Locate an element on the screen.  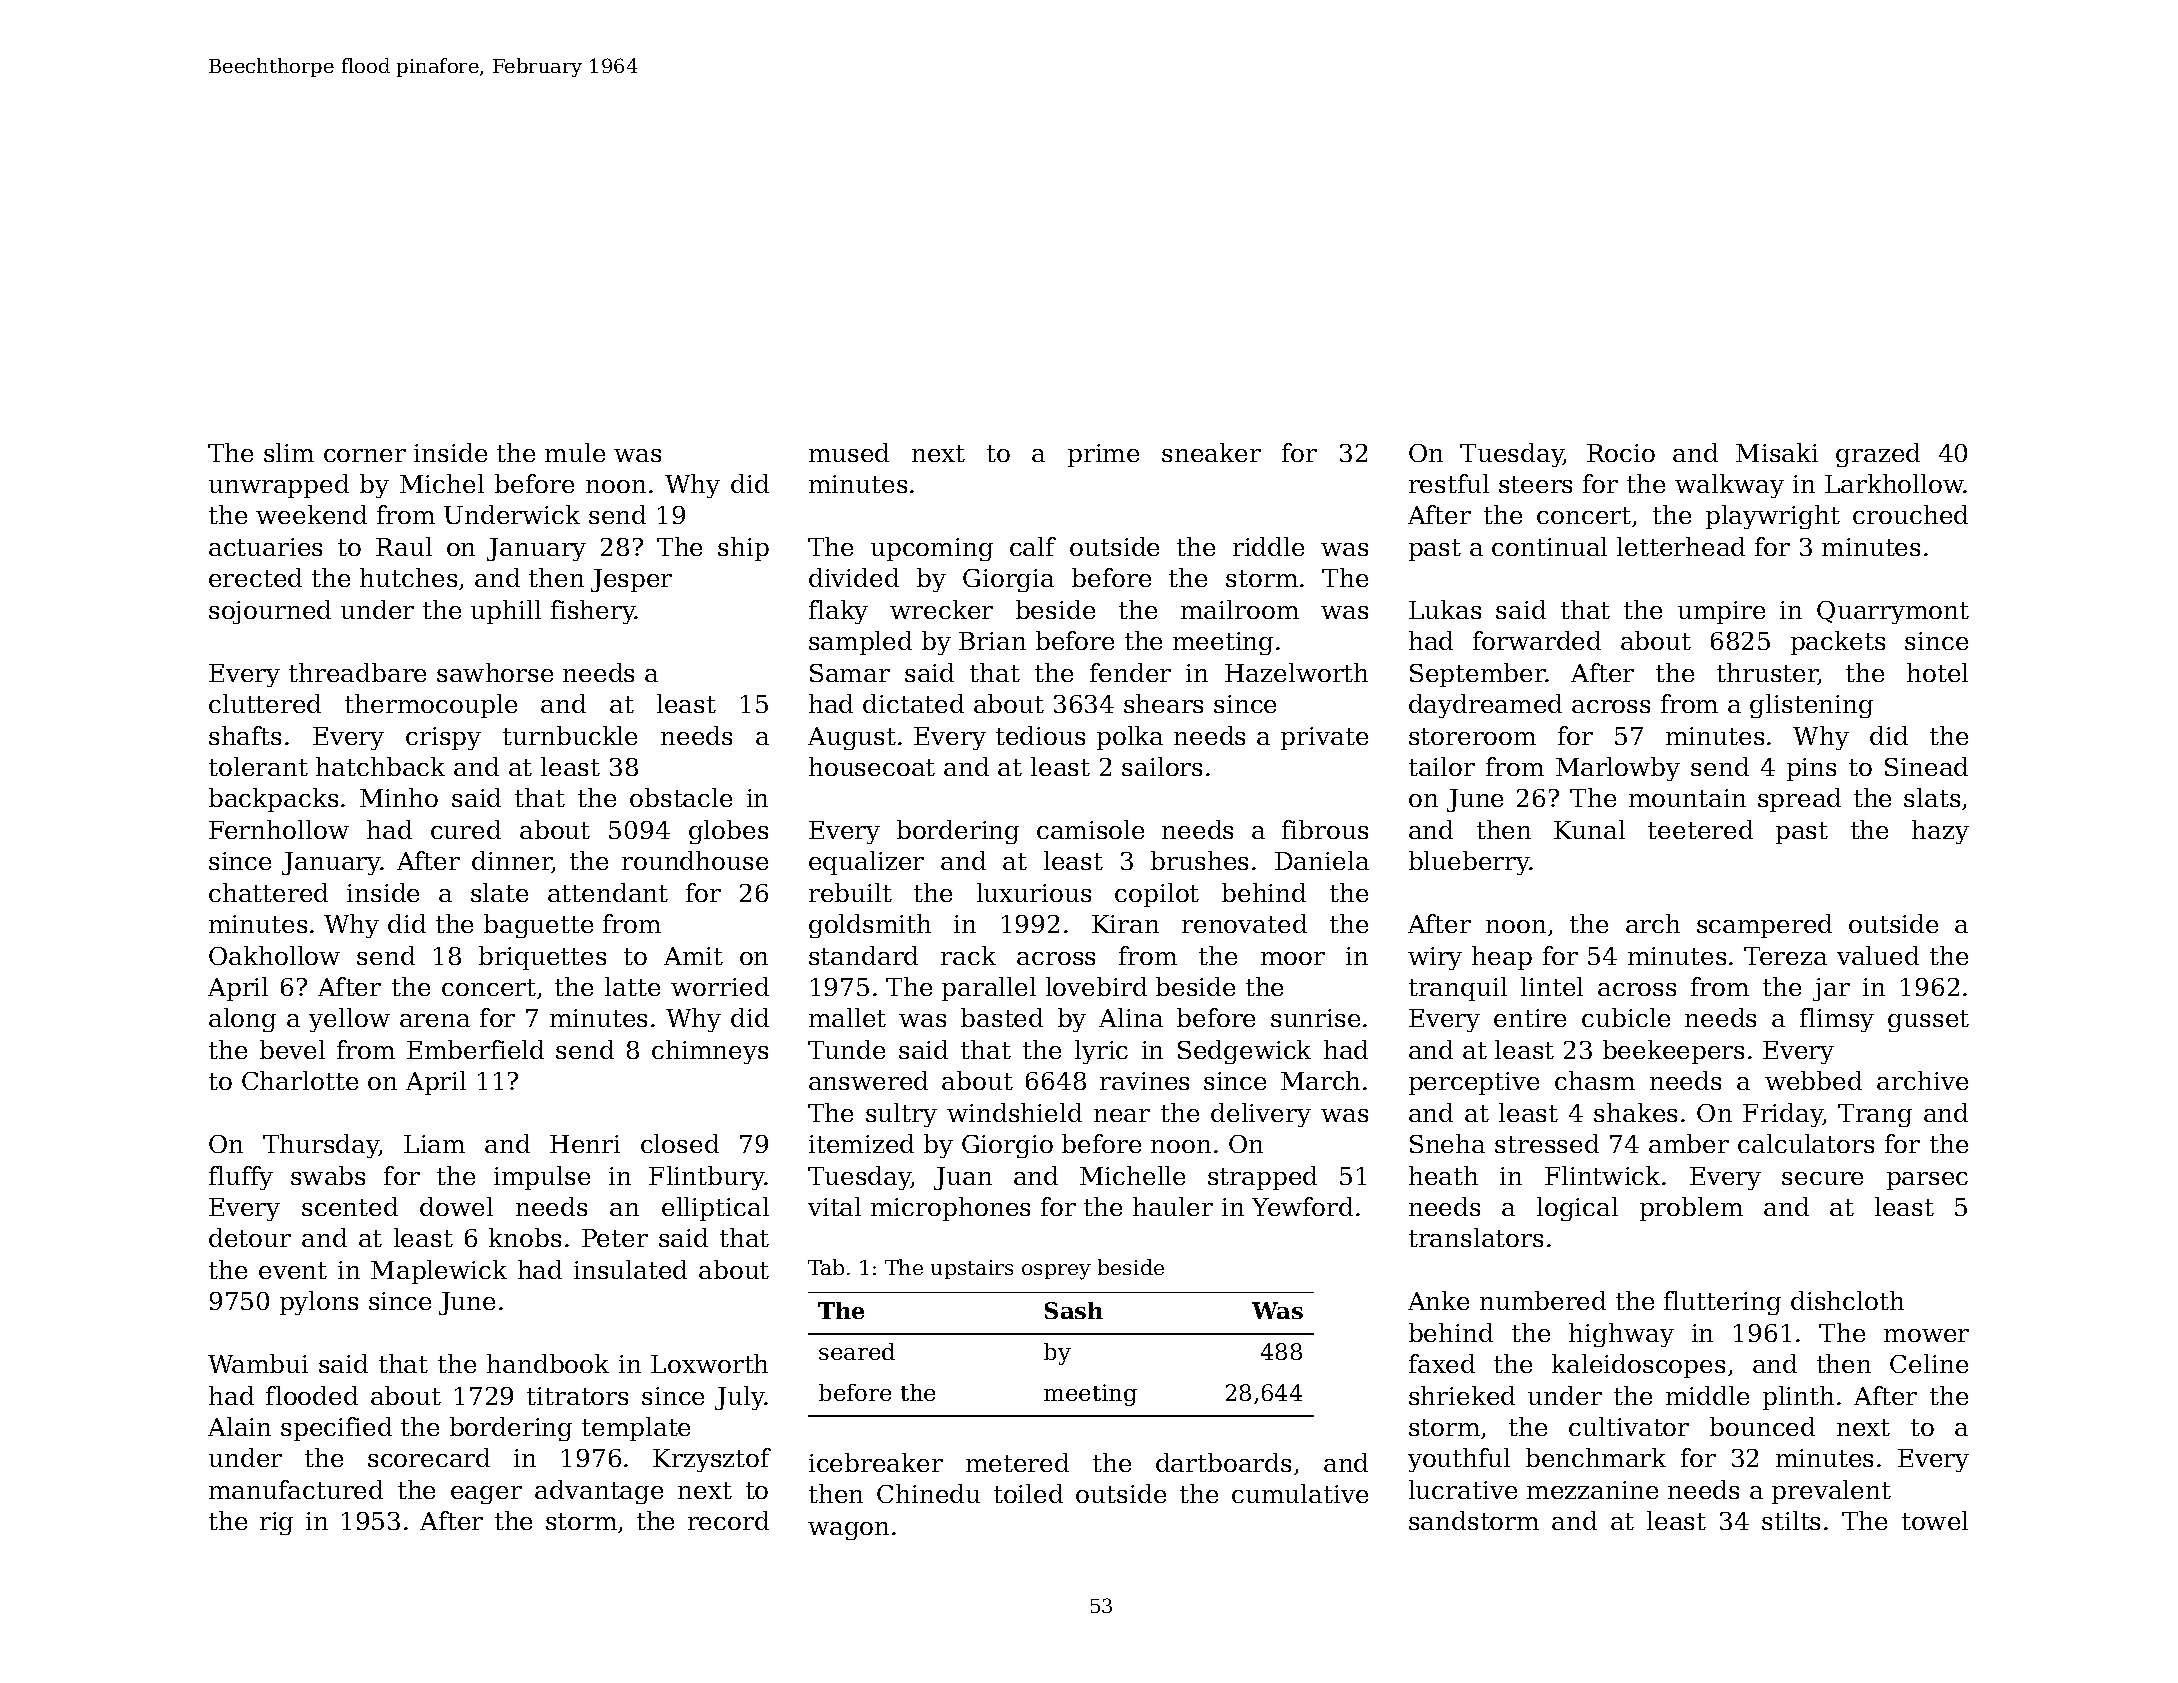
Amit is located at coordinates (693, 956).
